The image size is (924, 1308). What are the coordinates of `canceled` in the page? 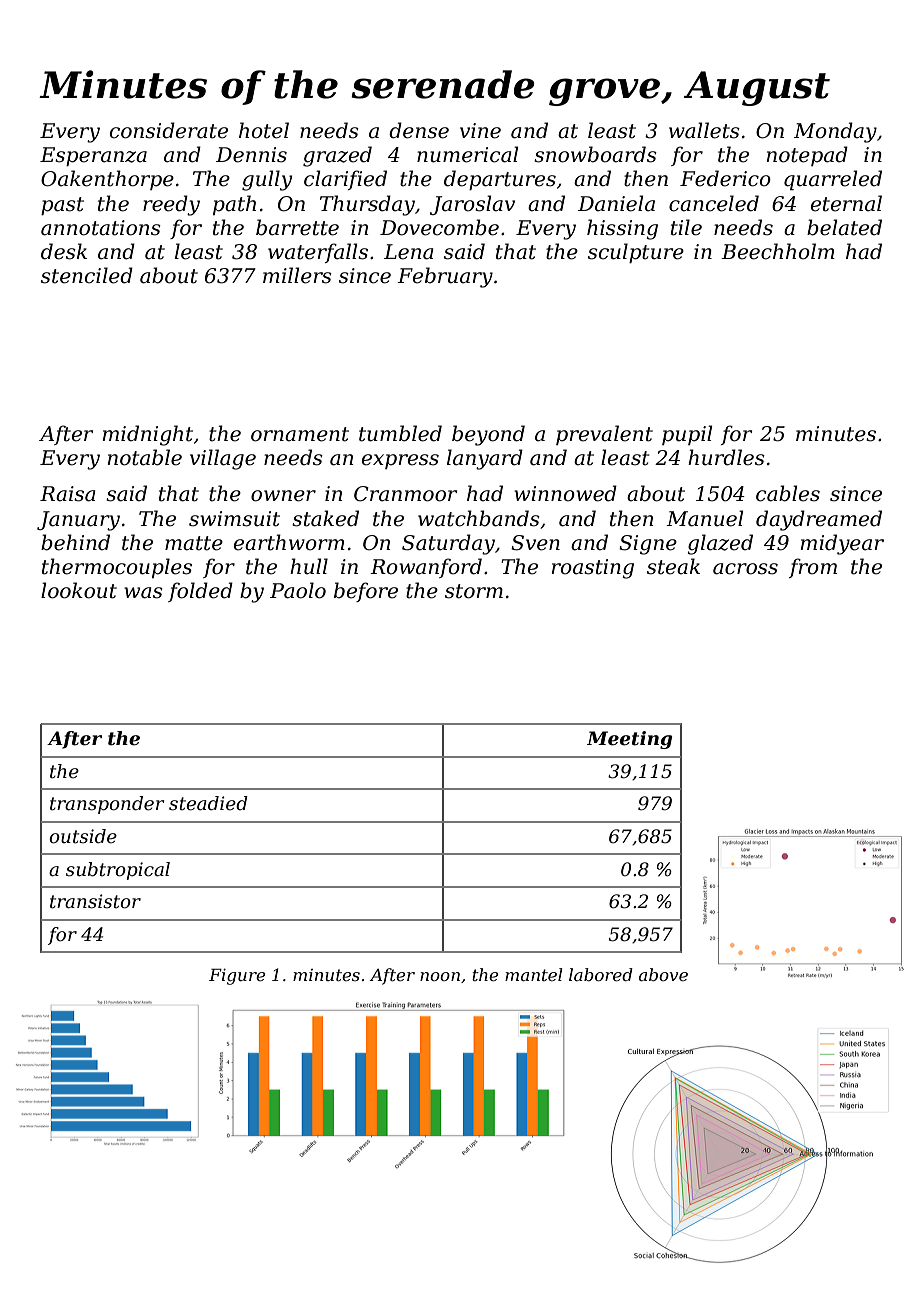 It's located at (714, 203).
